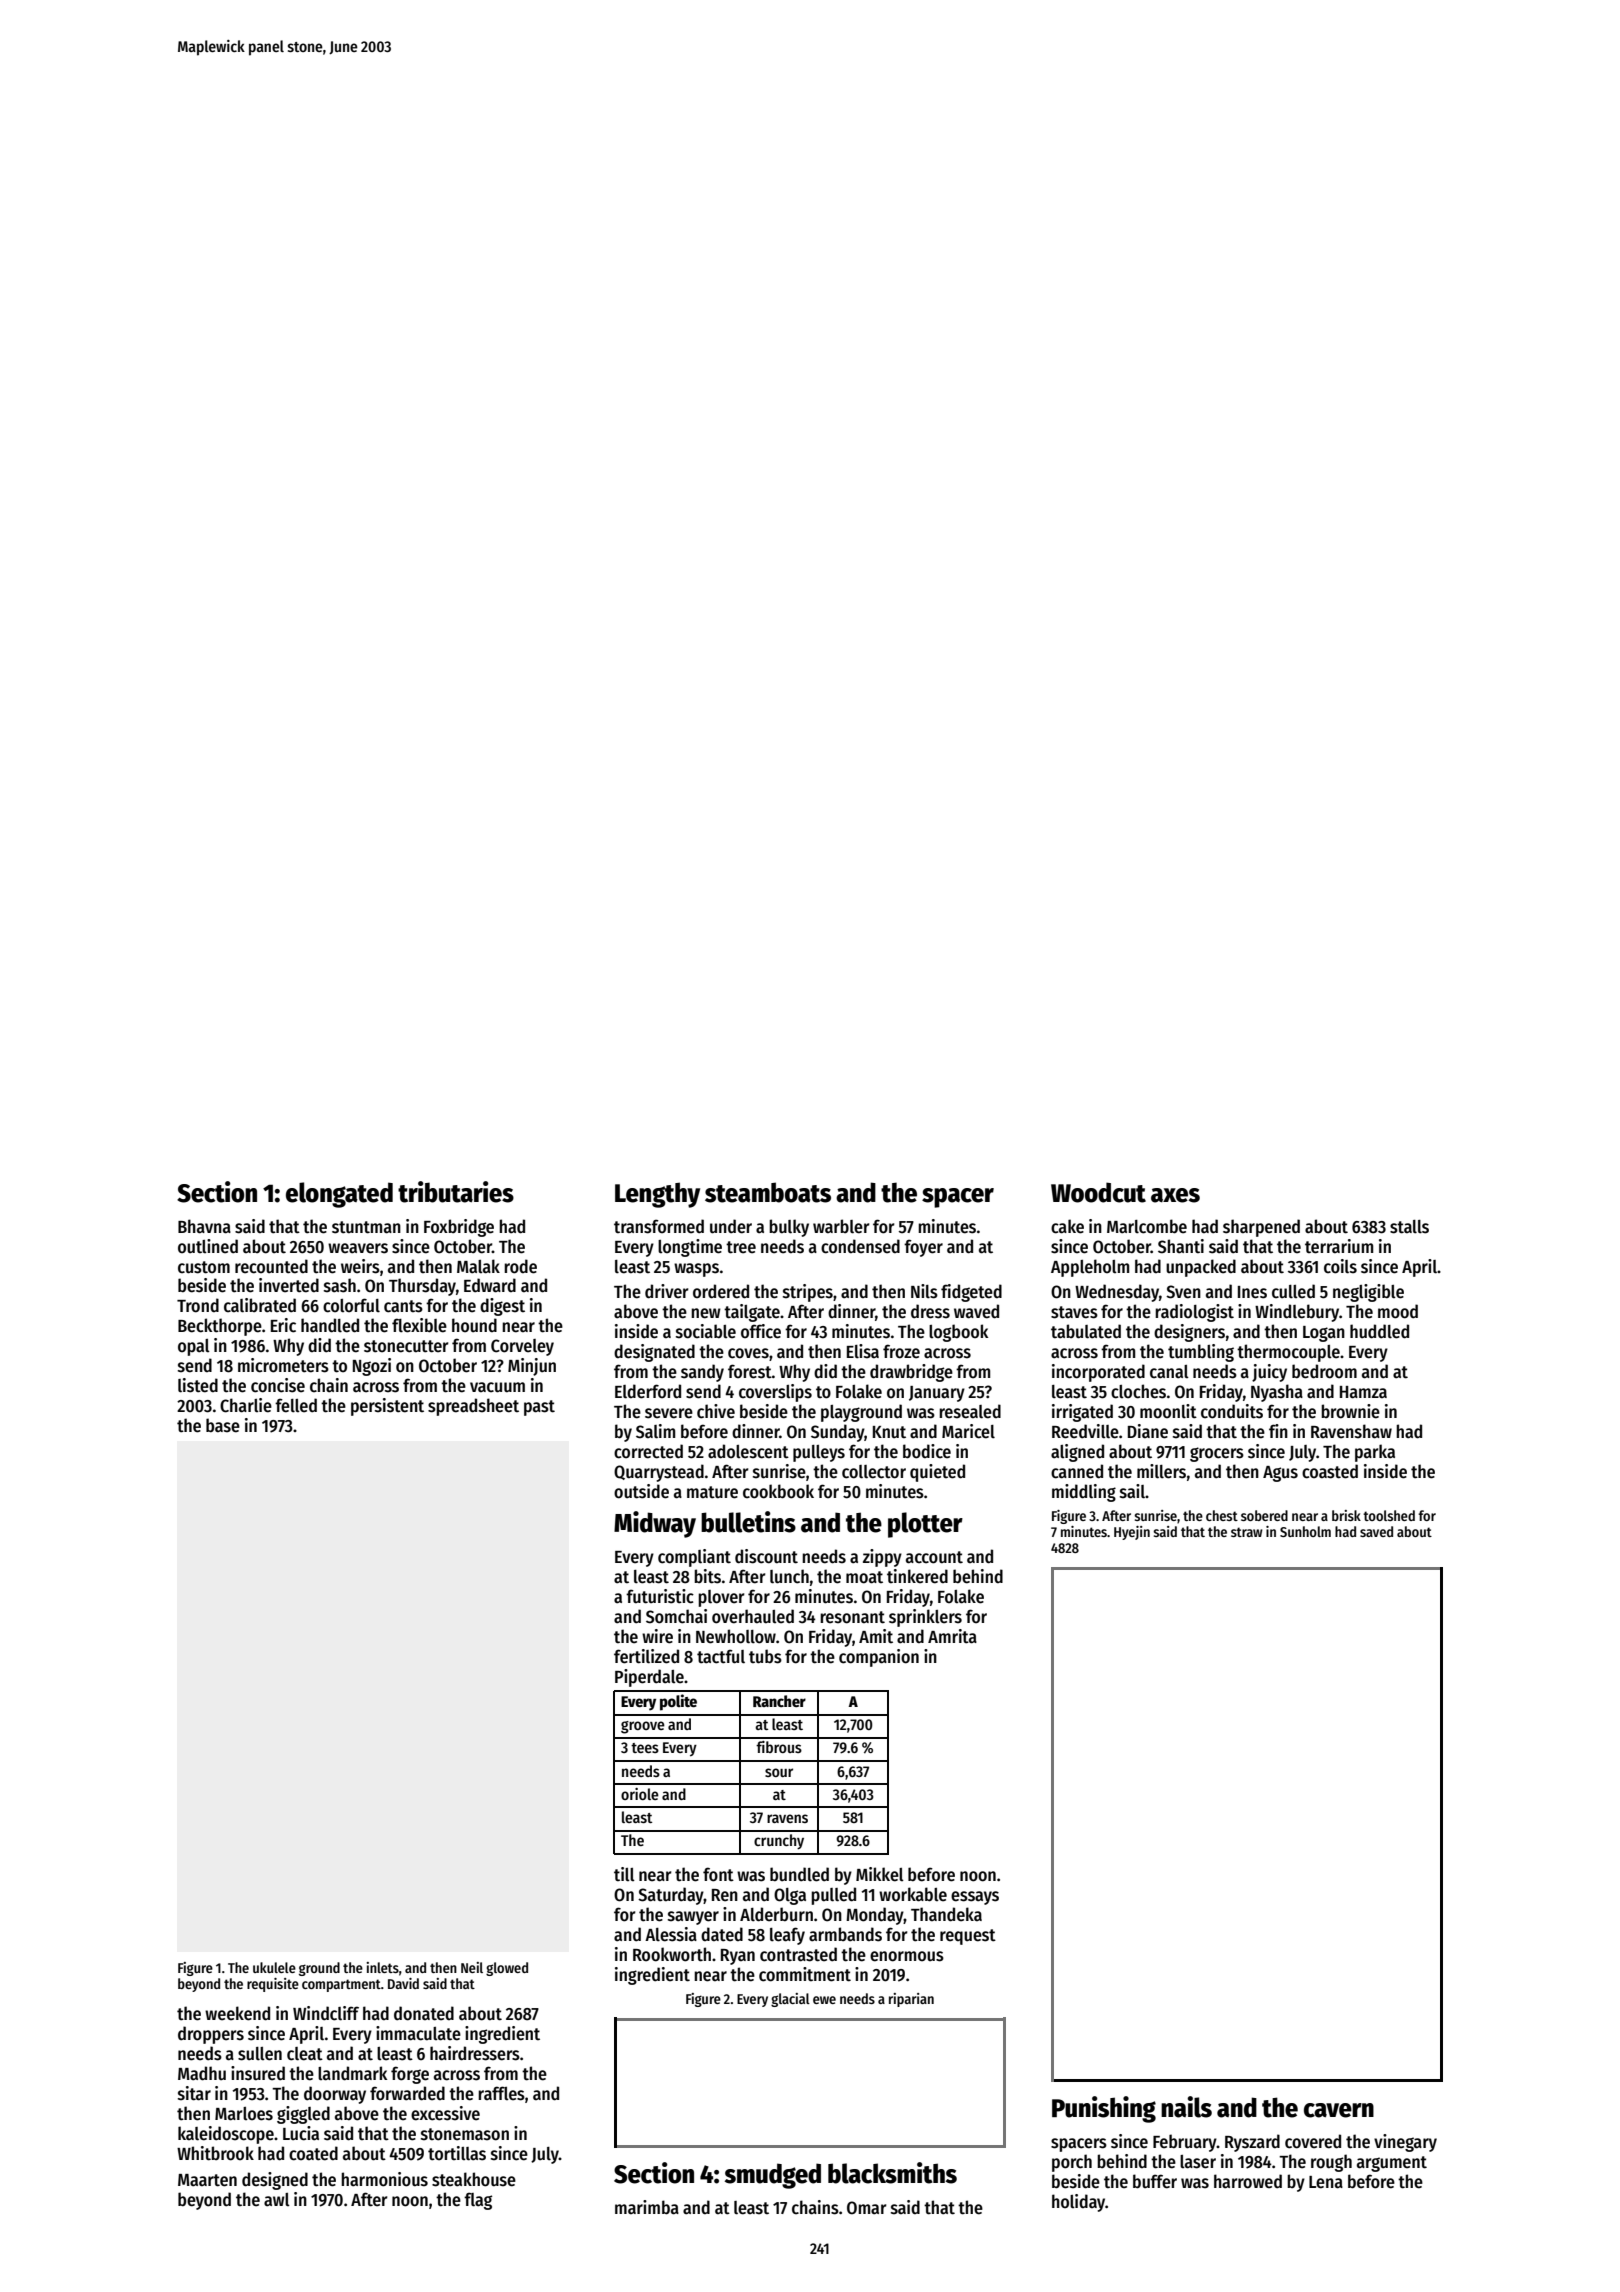  I want to click on Punishing, so click(1104, 2109).
